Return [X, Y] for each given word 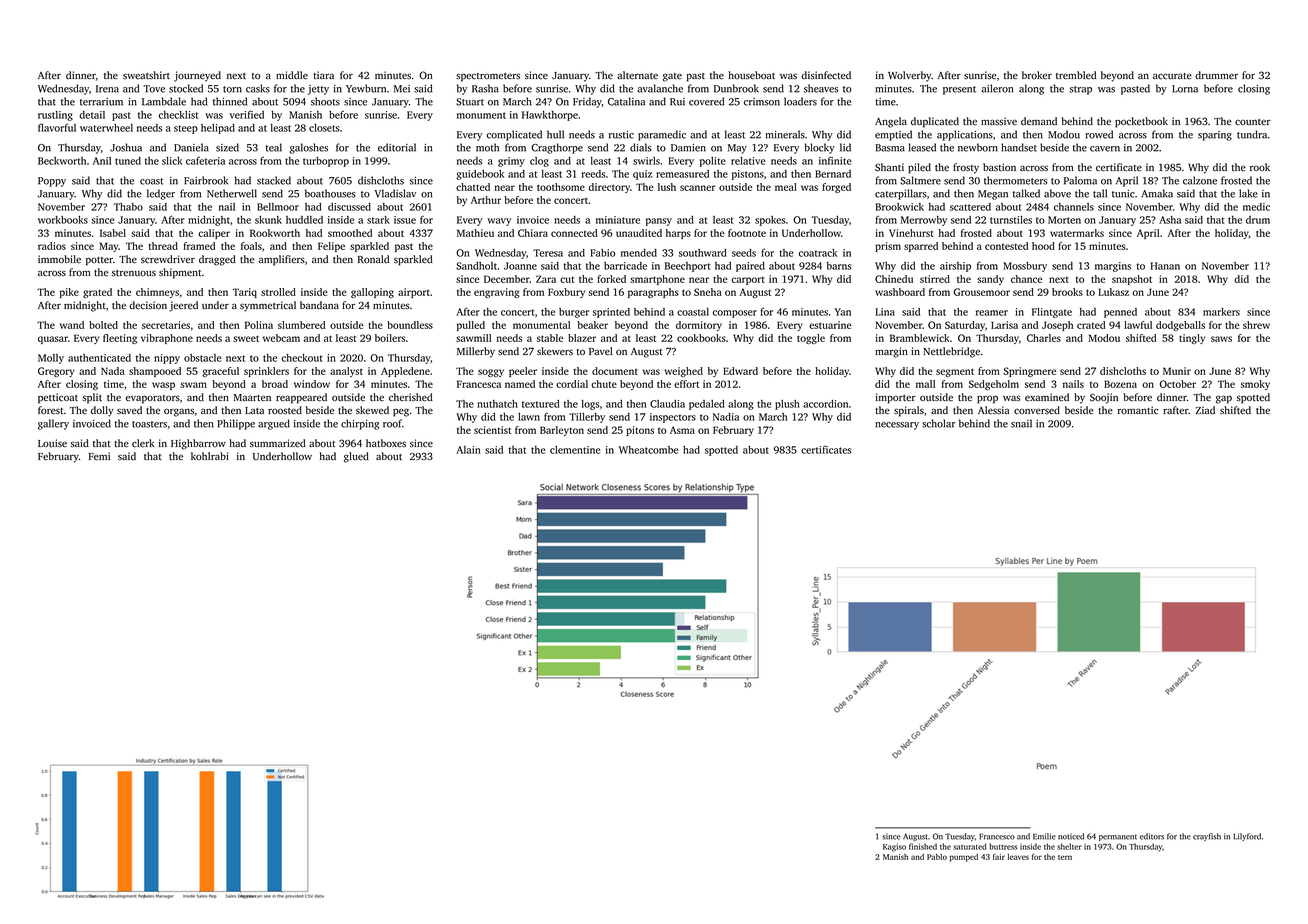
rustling [55, 116]
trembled [1076, 75]
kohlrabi [210, 456]
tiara [323, 75]
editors [1152, 836]
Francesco [997, 836]
